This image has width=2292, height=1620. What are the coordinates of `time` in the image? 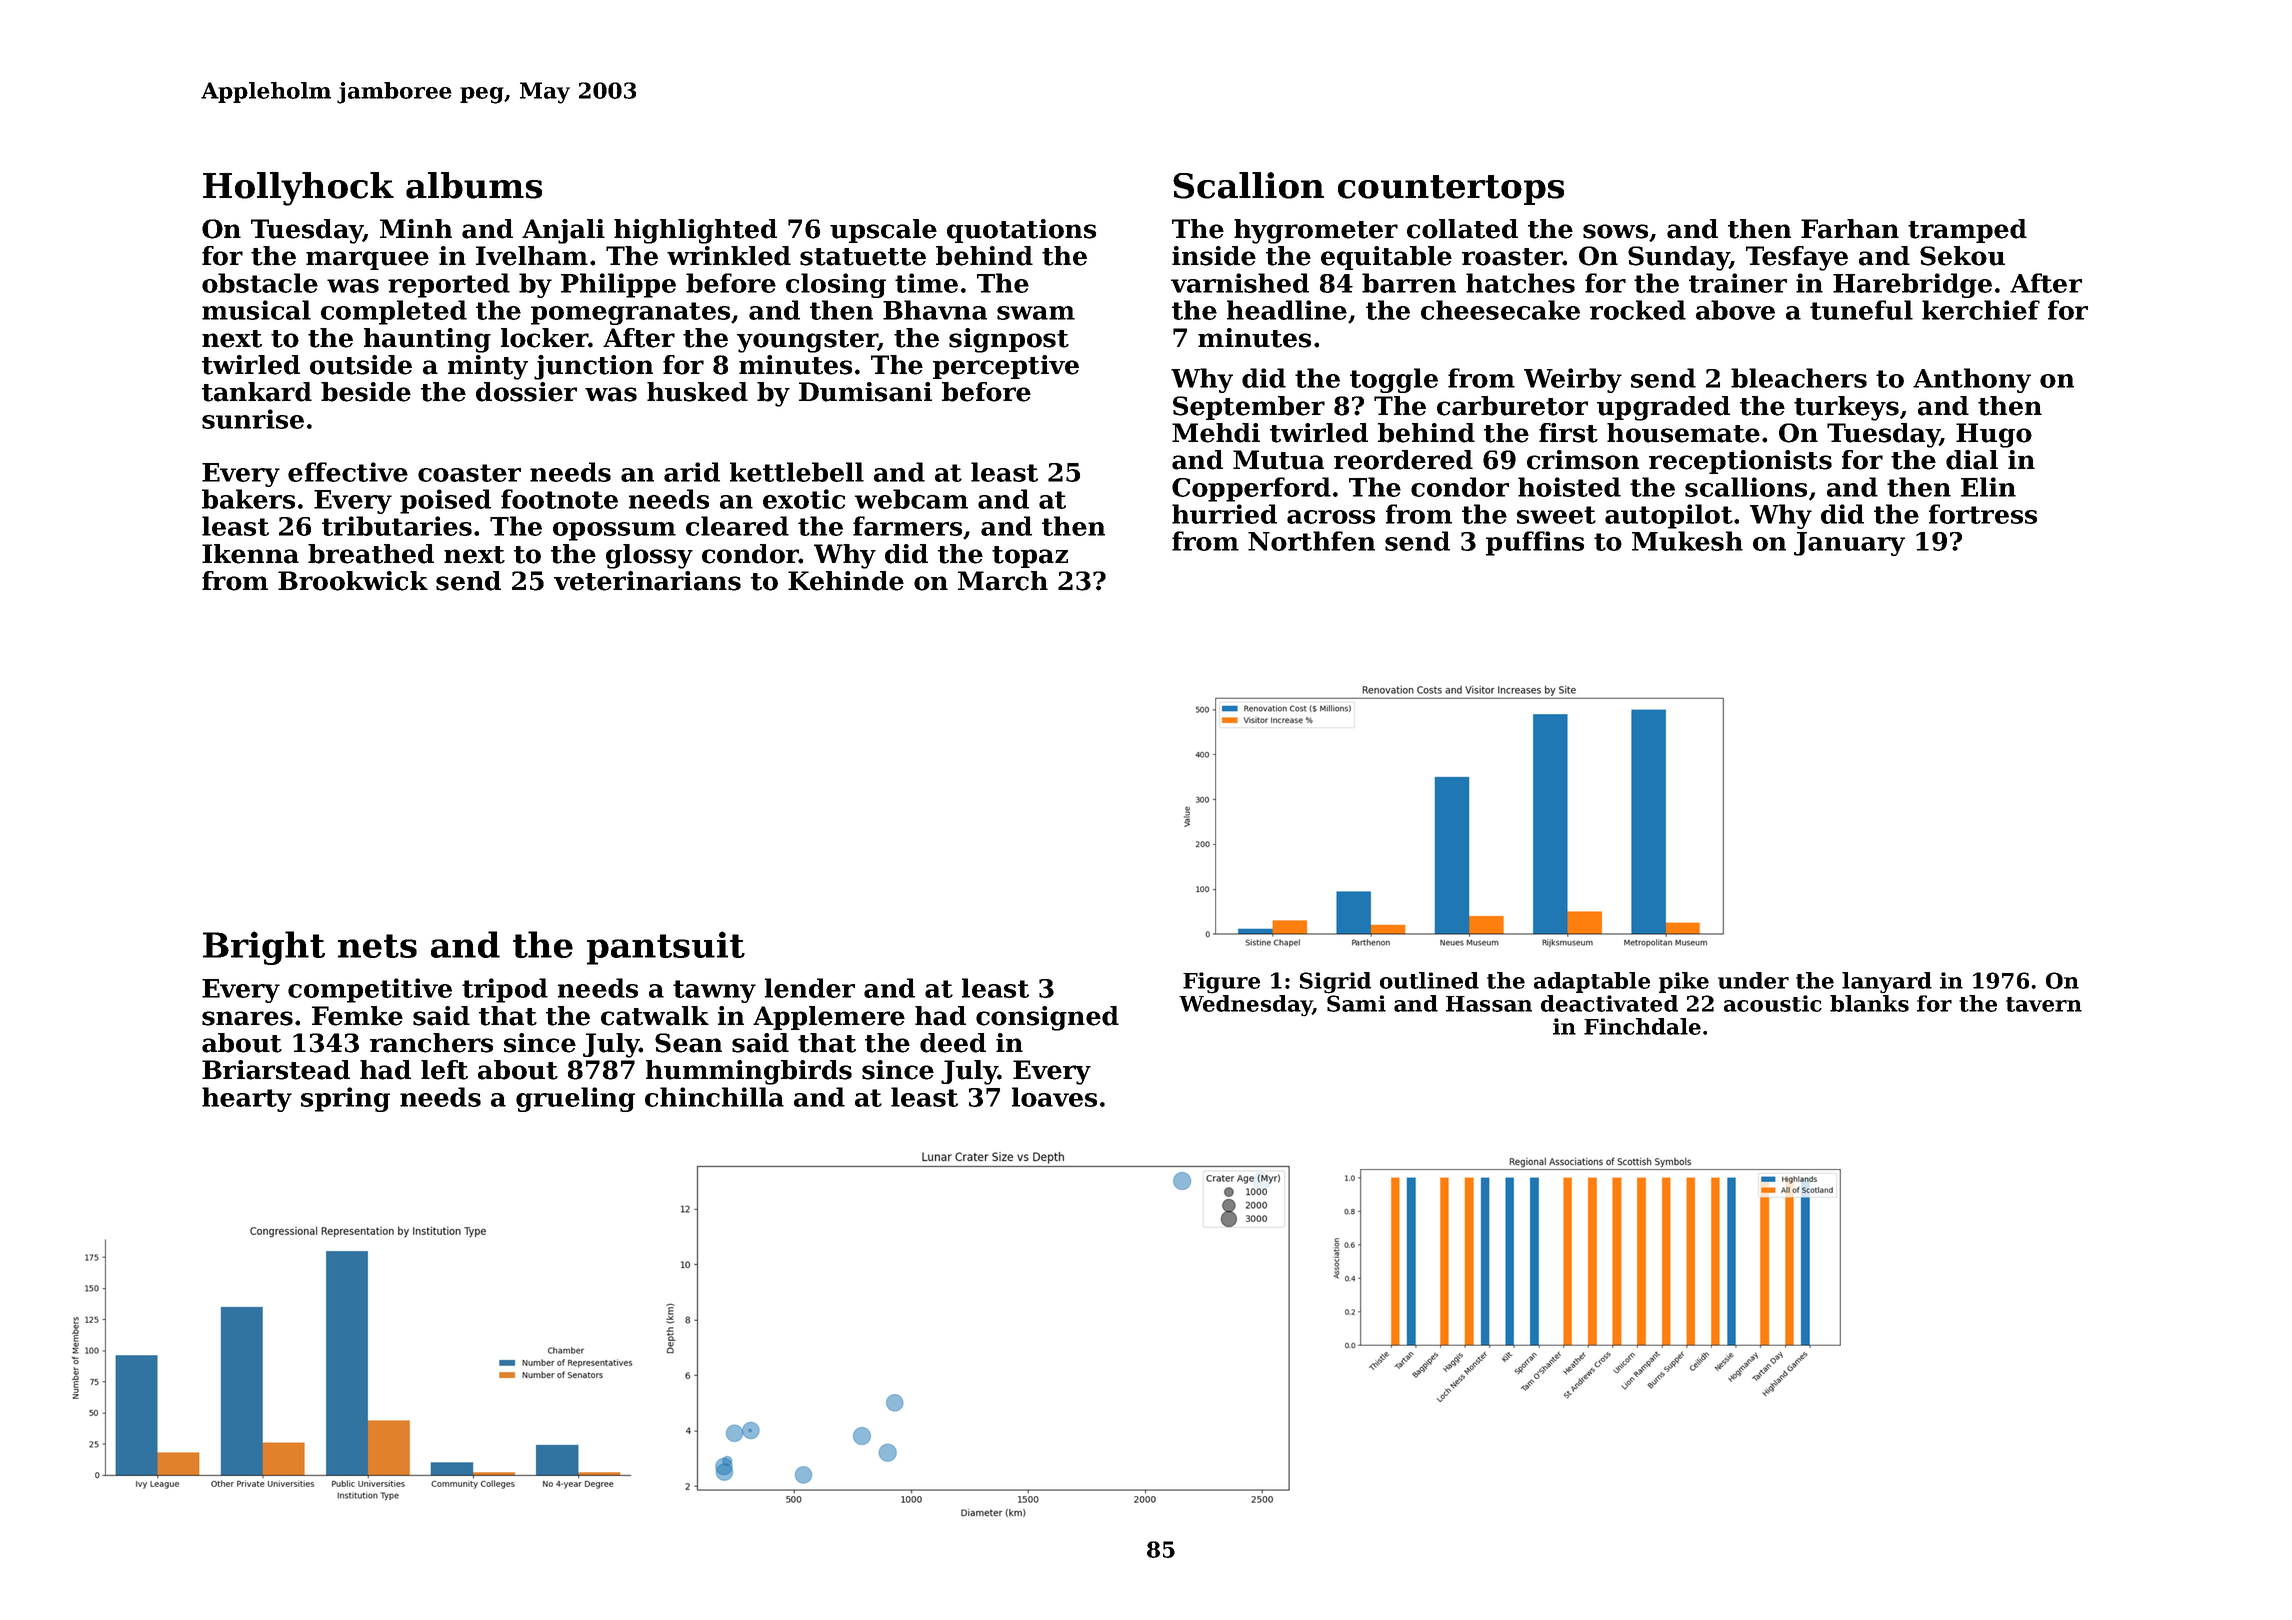 It's located at (926, 283).
